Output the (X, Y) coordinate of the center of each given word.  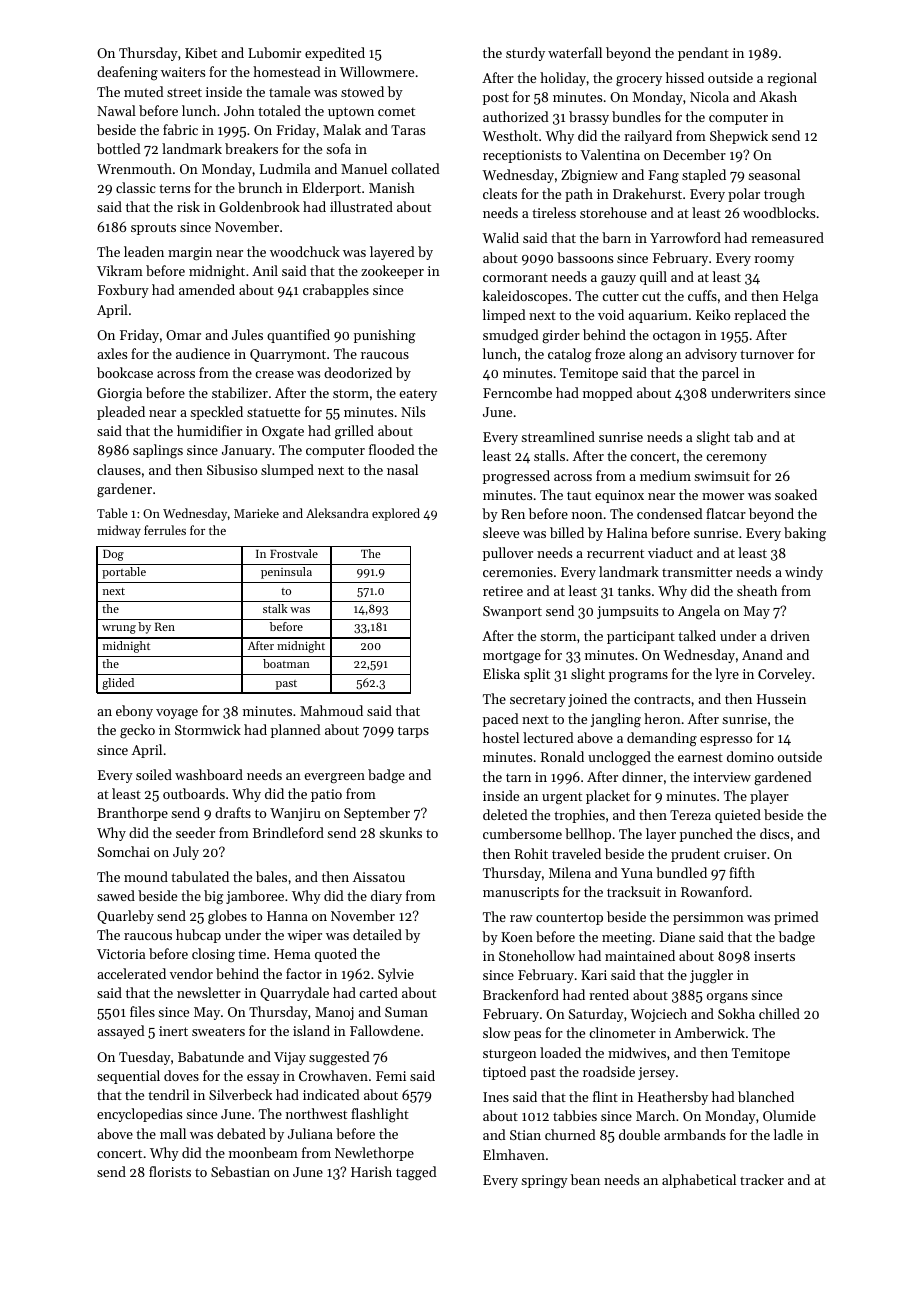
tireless (554, 212)
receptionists (522, 156)
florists (170, 1171)
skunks (400, 832)
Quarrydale (294, 994)
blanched (766, 1096)
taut (579, 495)
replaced (760, 316)
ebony (134, 712)
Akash (778, 96)
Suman (406, 1012)
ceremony (736, 459)
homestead (287, 71)
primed (796, 918)
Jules (247, 334)
